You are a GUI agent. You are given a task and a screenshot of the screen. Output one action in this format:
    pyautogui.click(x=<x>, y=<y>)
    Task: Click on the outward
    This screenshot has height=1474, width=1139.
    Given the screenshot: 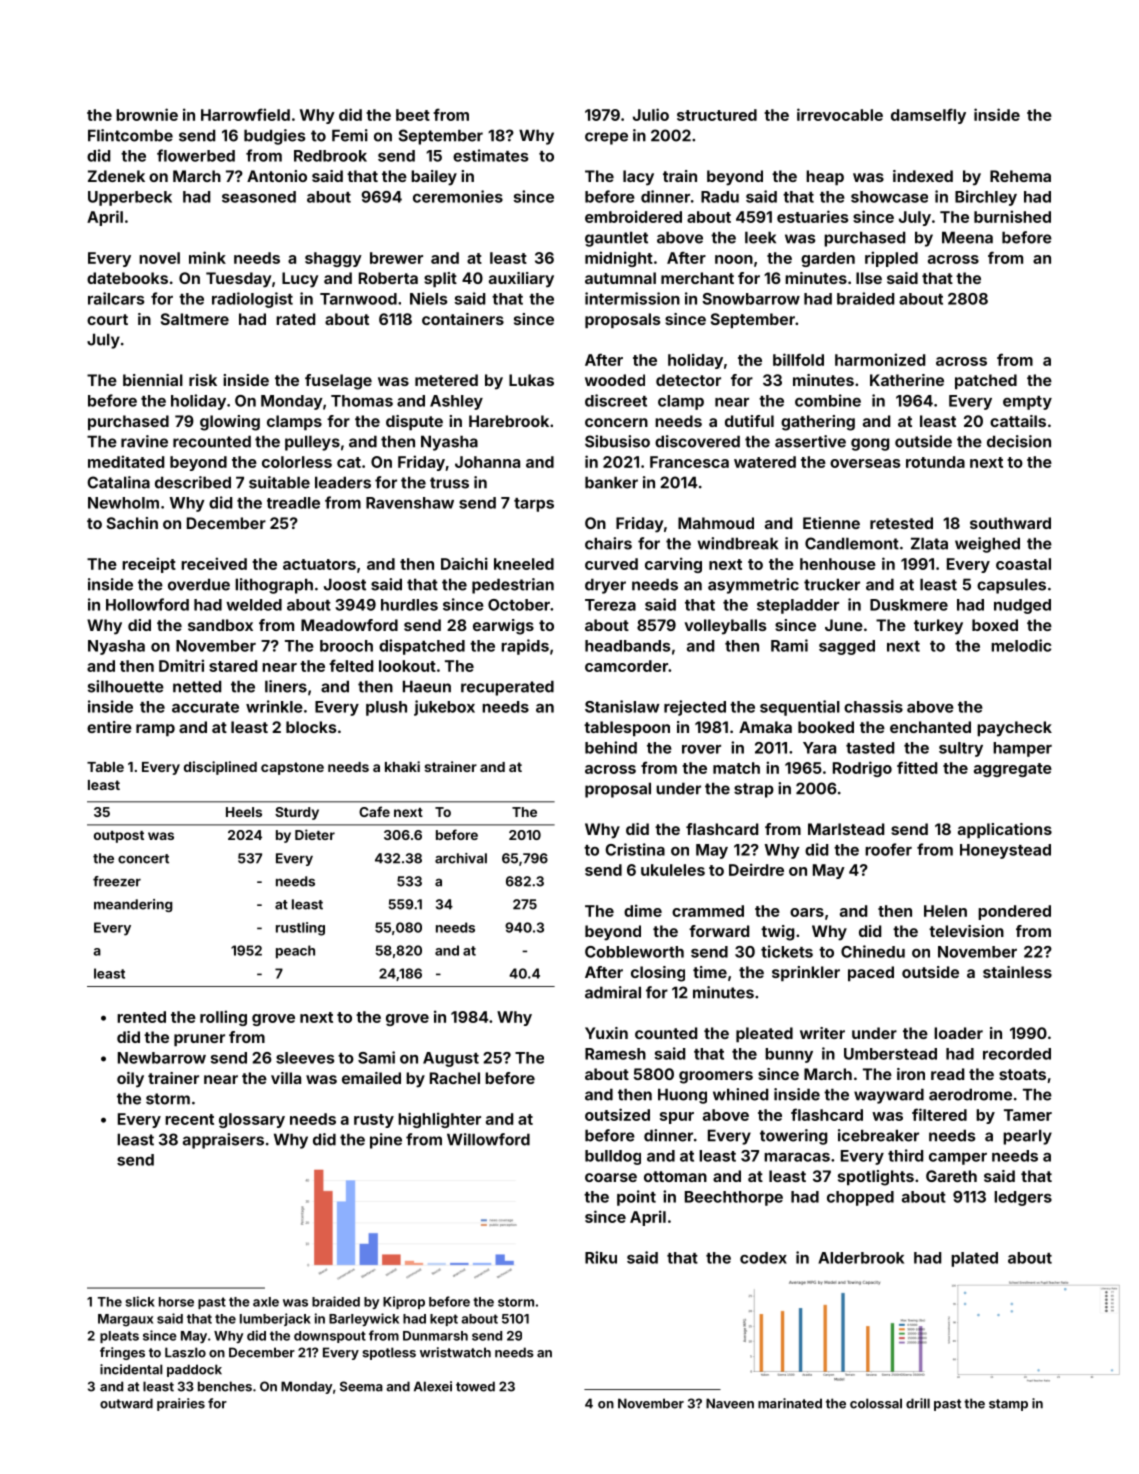 What is the action you would take?
    pyautogui.click(x=126, y=1403)
